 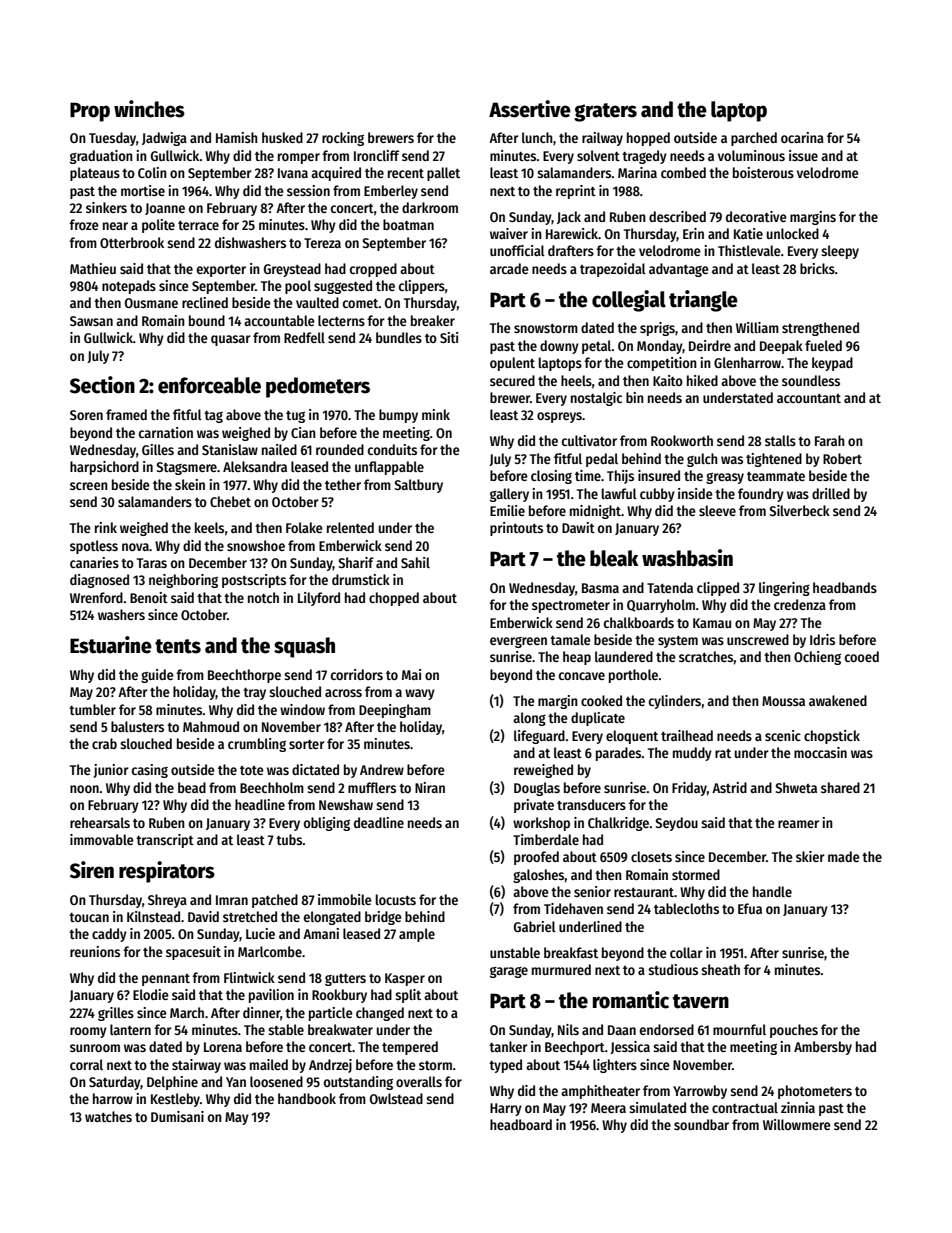 I want to click on Estuarine, so click(x=111, y=645).
